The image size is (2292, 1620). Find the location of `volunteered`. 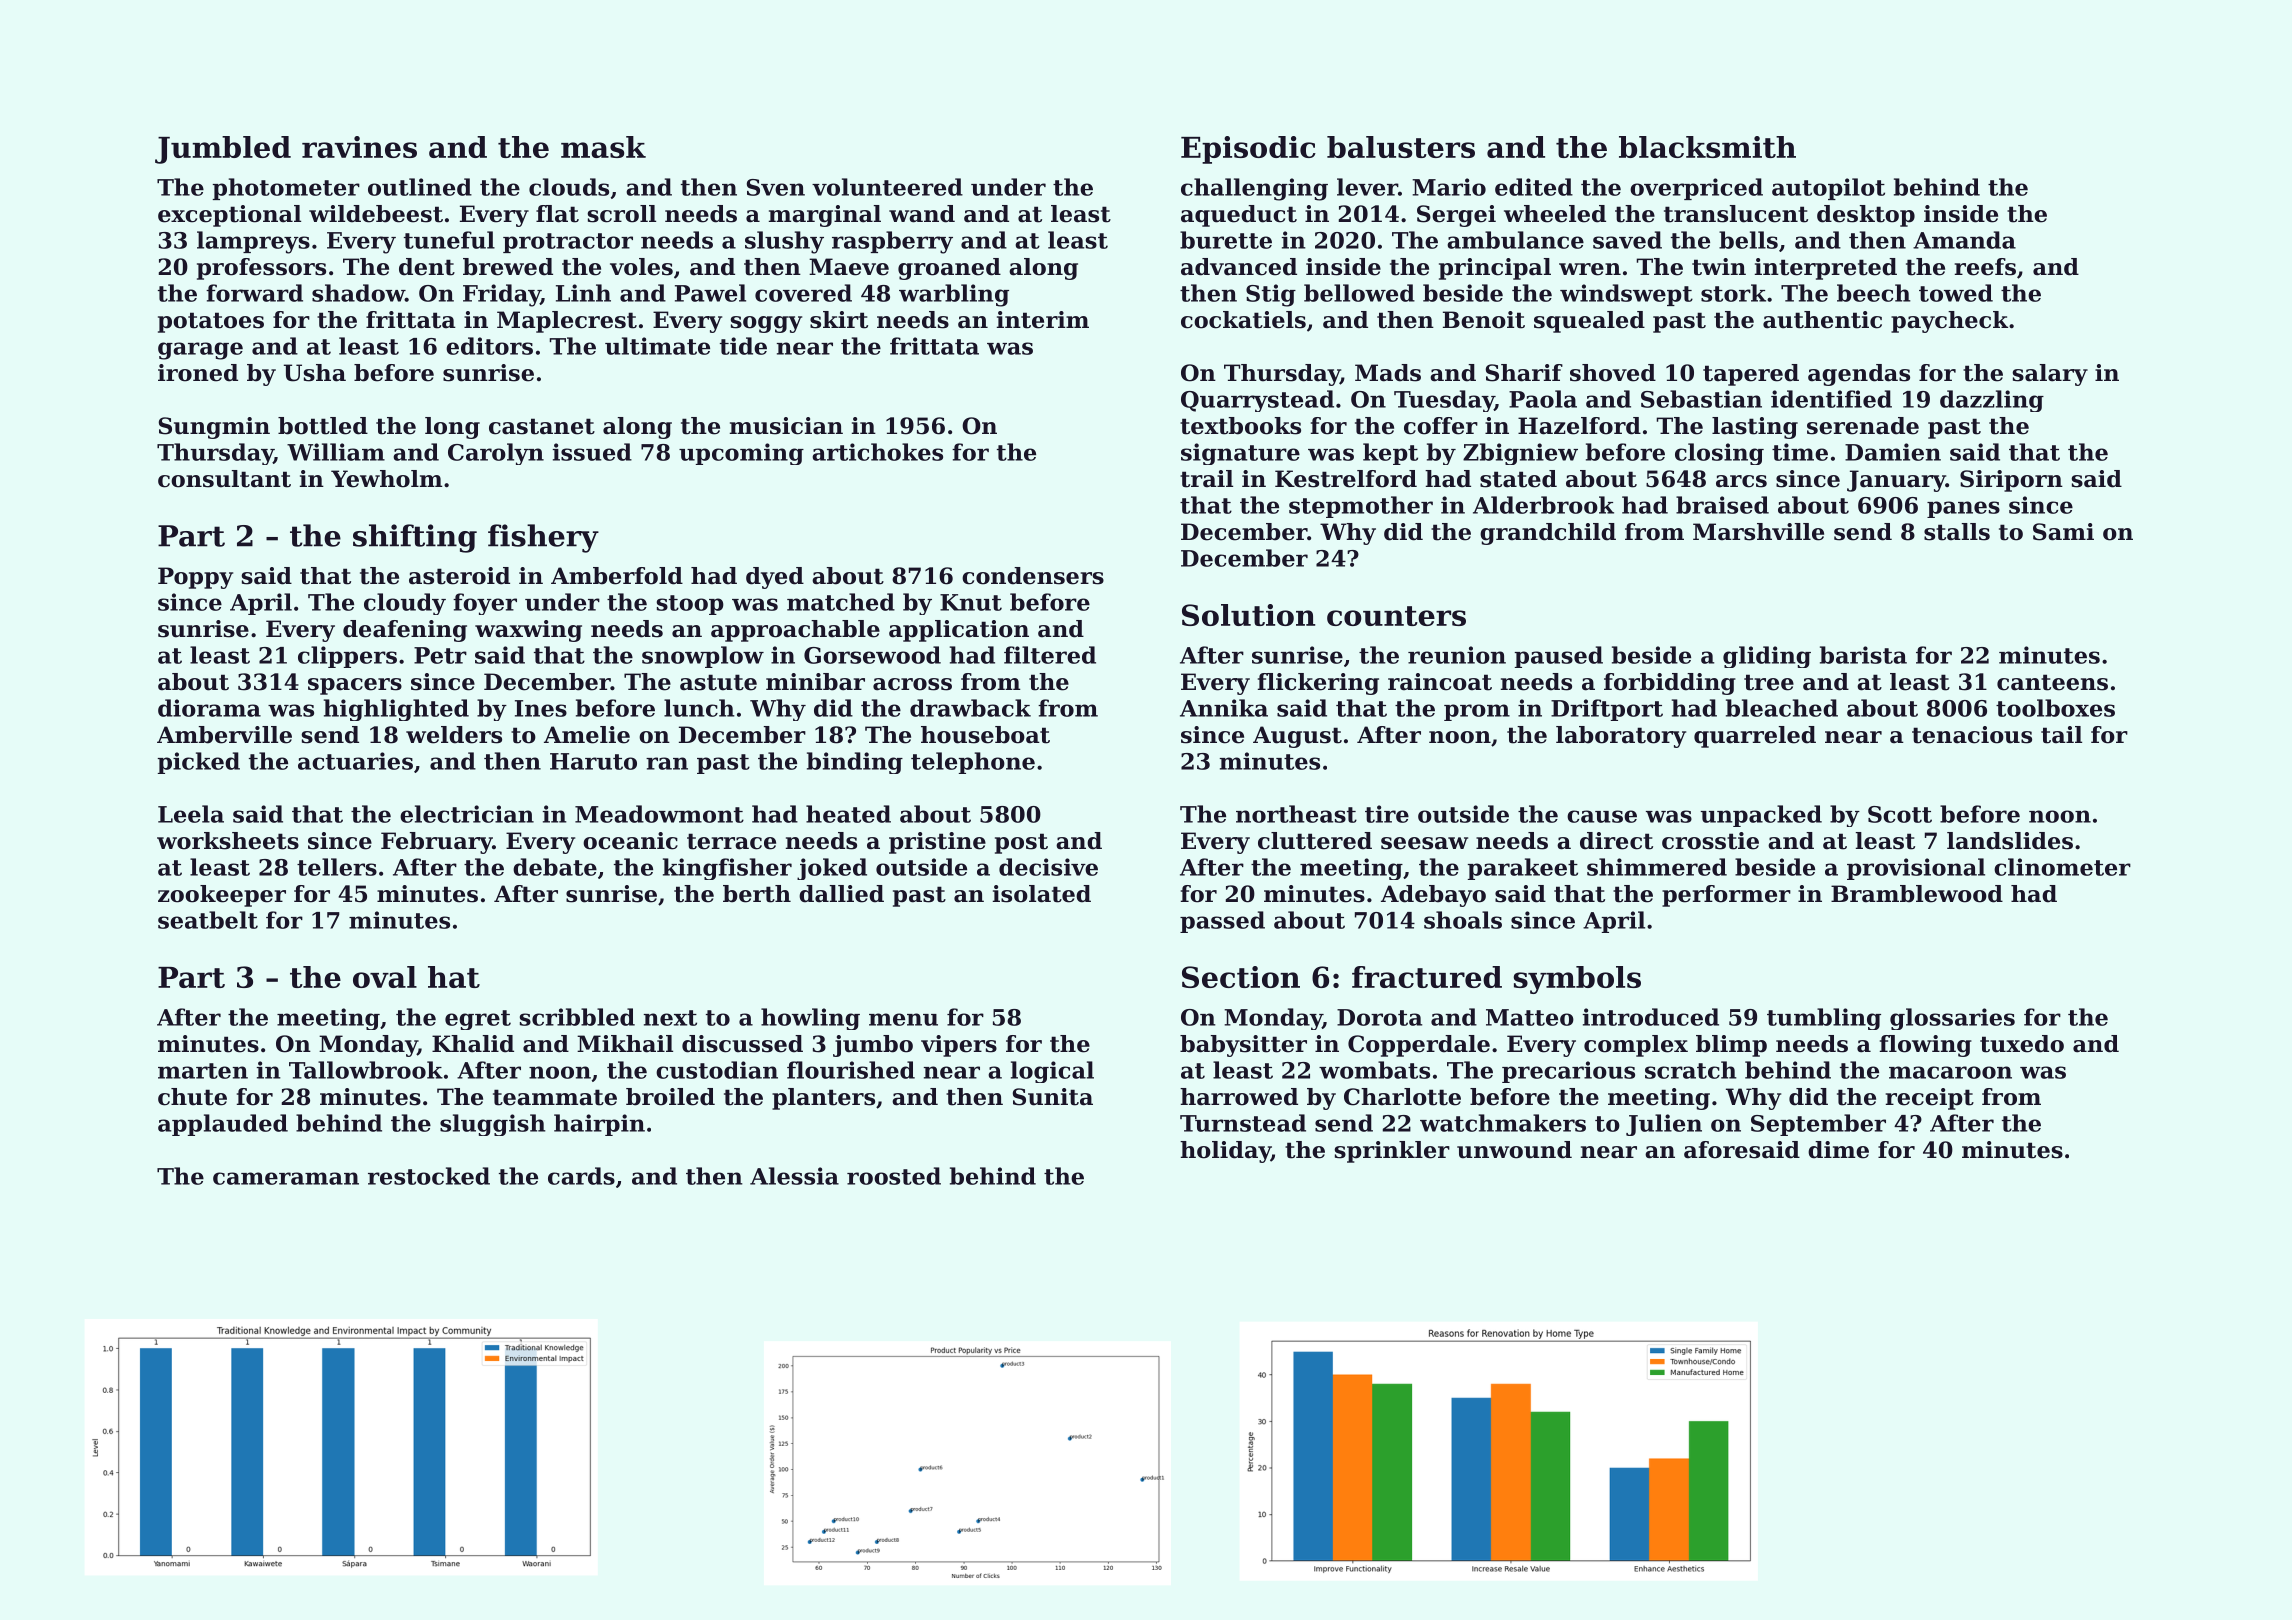

volunteered is located at coordinates (887, 187).
